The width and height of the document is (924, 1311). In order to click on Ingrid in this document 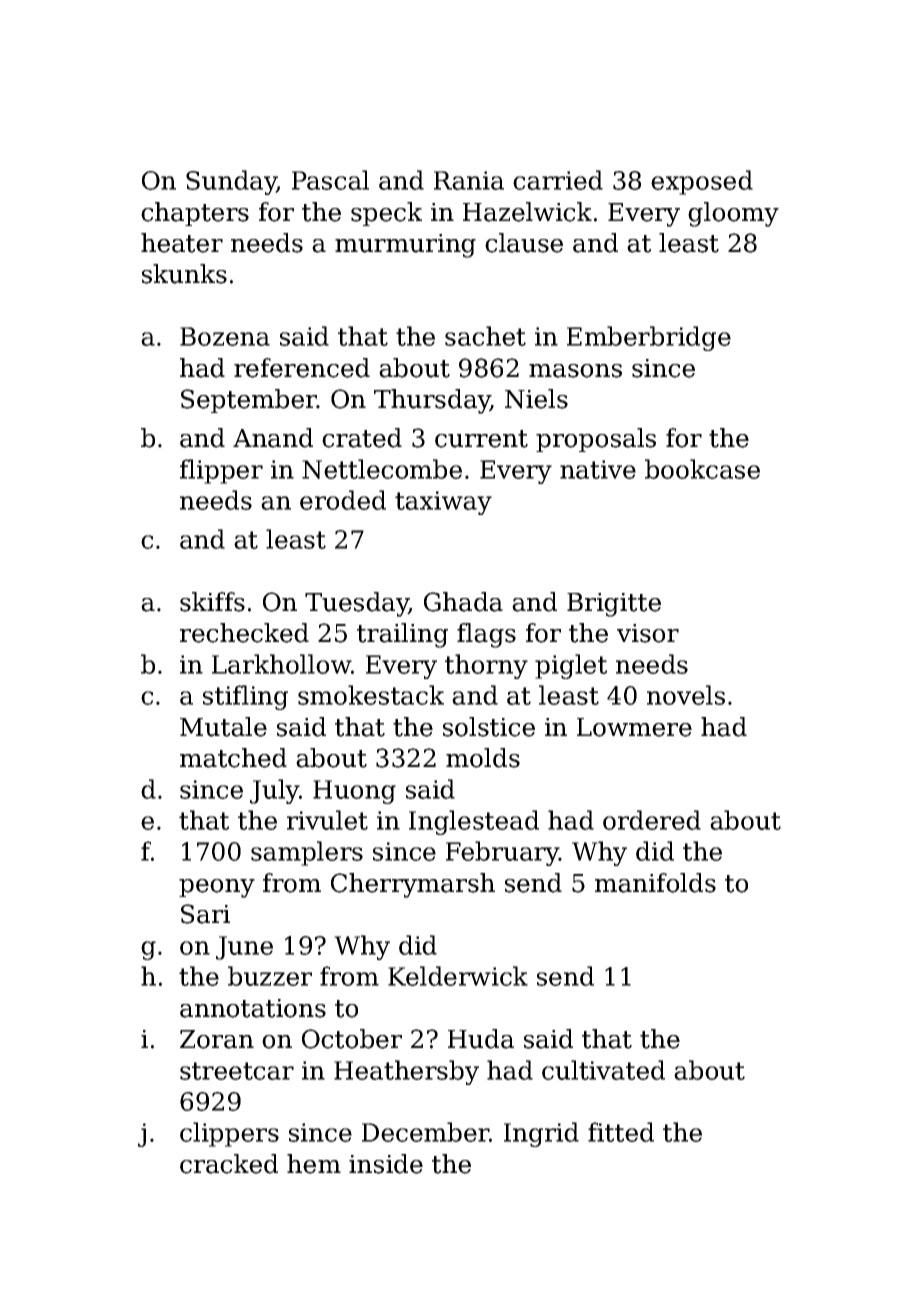, I will do `click(541, 1134)`.
